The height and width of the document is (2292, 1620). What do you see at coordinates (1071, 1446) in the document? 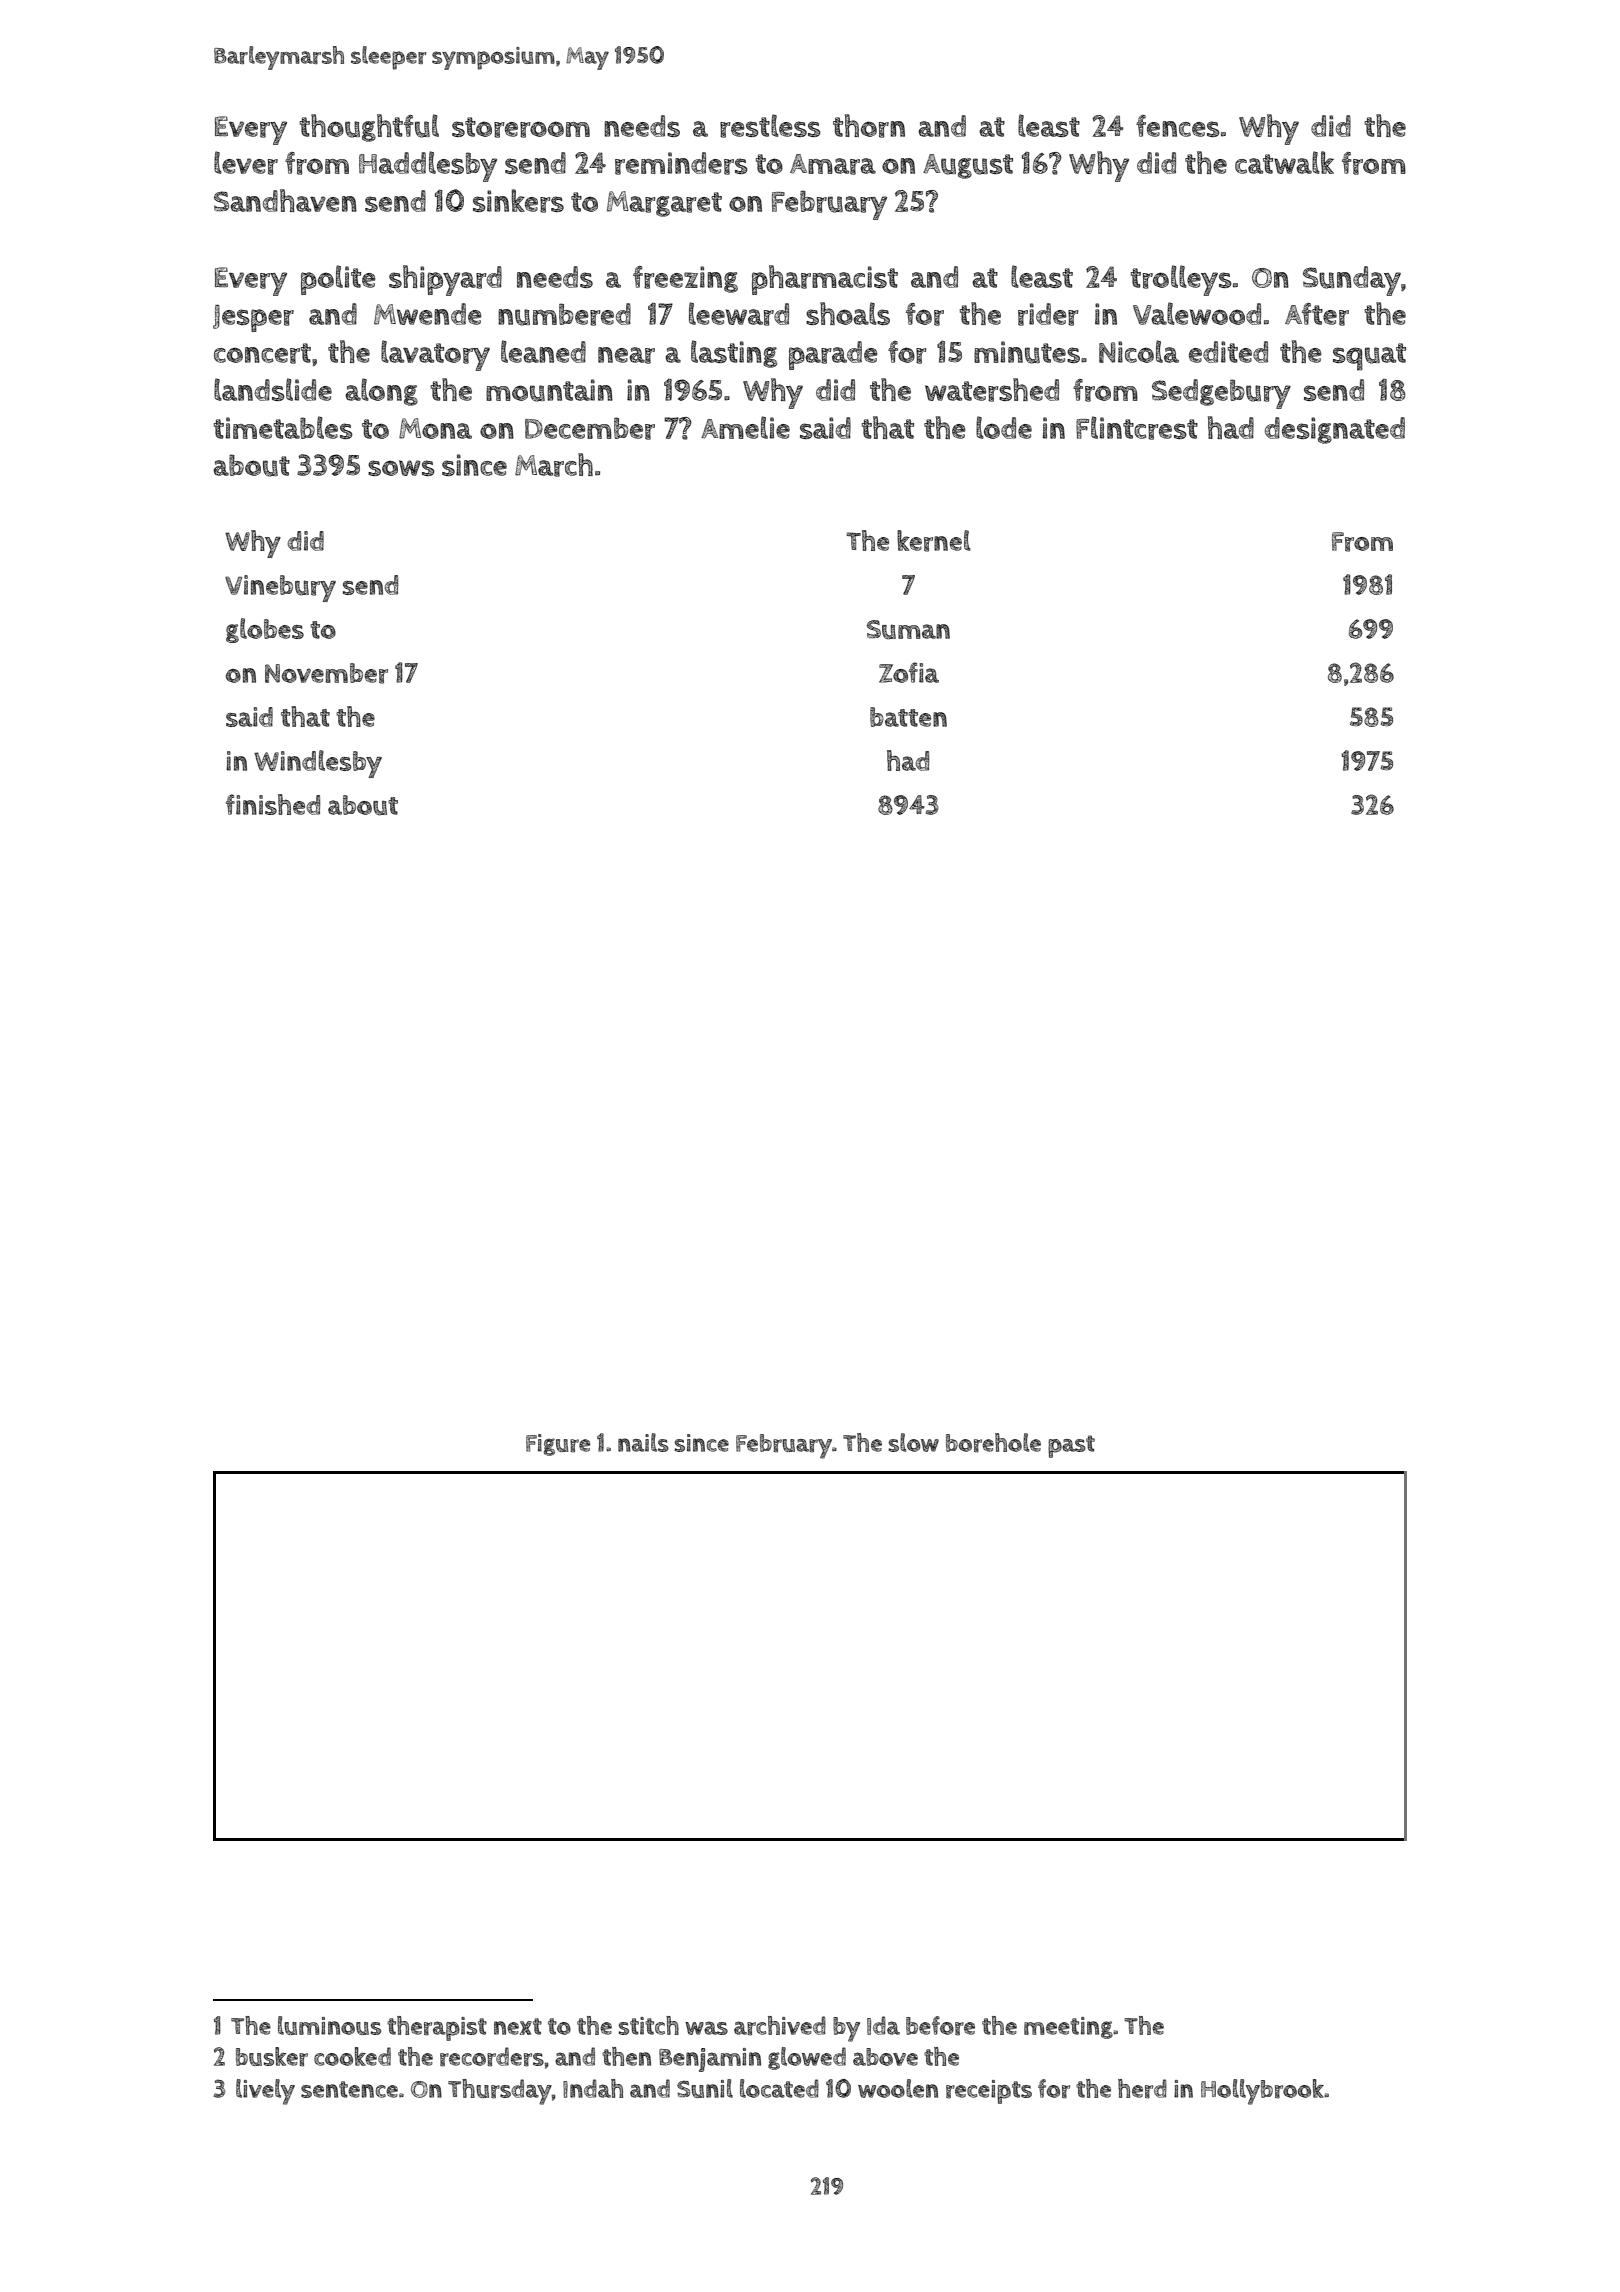
I see `past` at bounding box center [1071, 1446].
